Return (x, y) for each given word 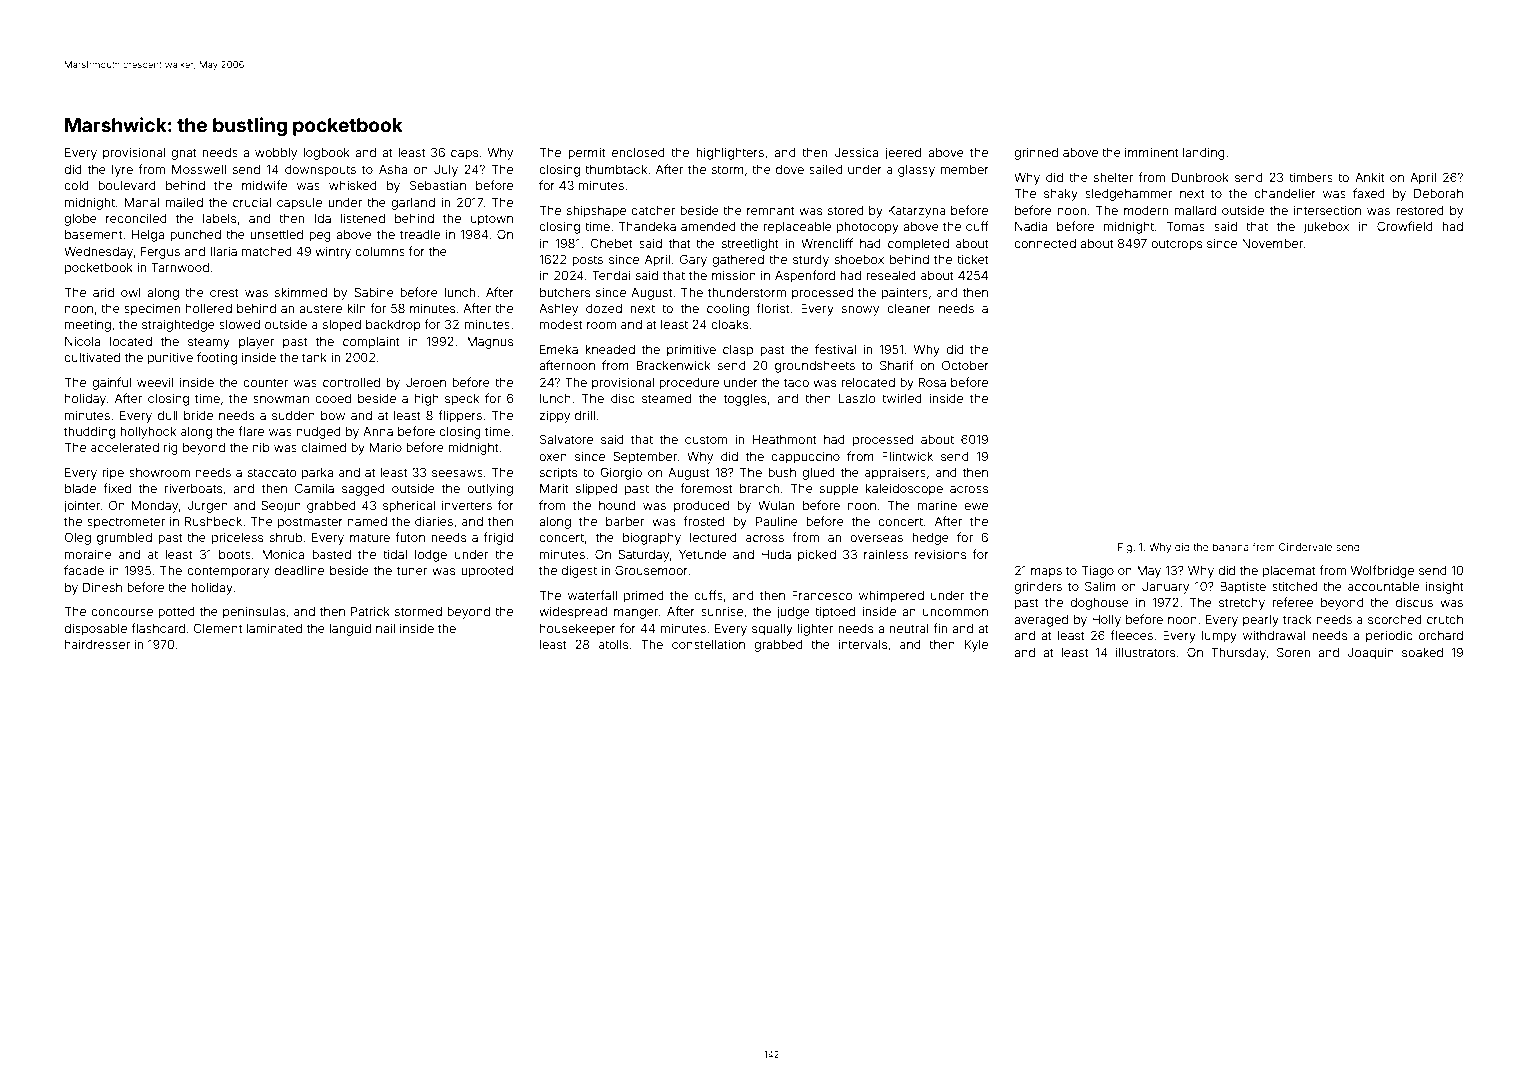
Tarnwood (180, 267)
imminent (1152, 152)
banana (1231, 547)
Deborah (1438, 193)
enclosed (638, 152)
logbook (326, 154)
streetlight (750, 244)
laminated (274, 628)
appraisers (895, 474)
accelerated (125, 447)
